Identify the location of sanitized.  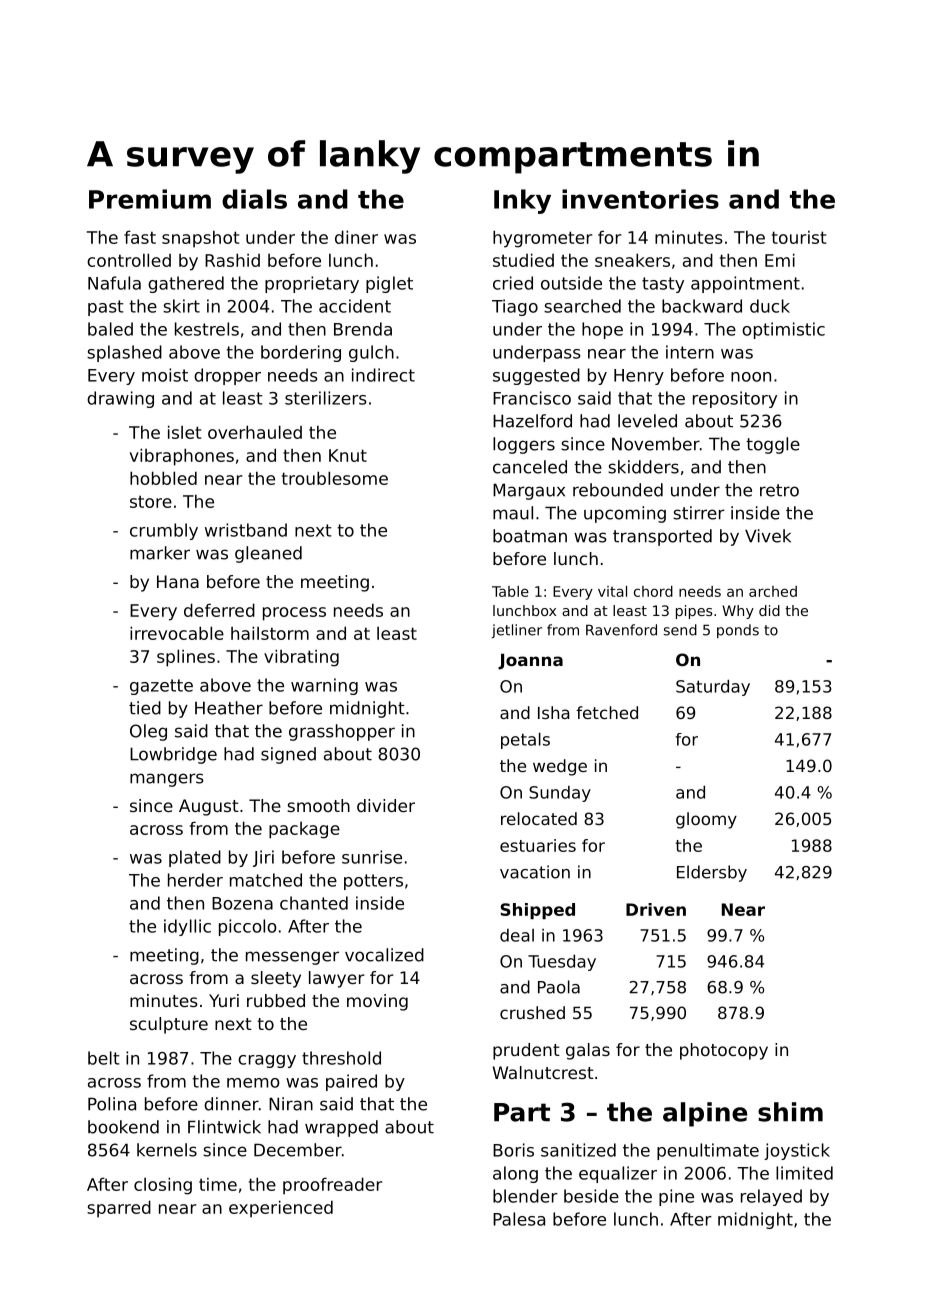
(578, 1150).
